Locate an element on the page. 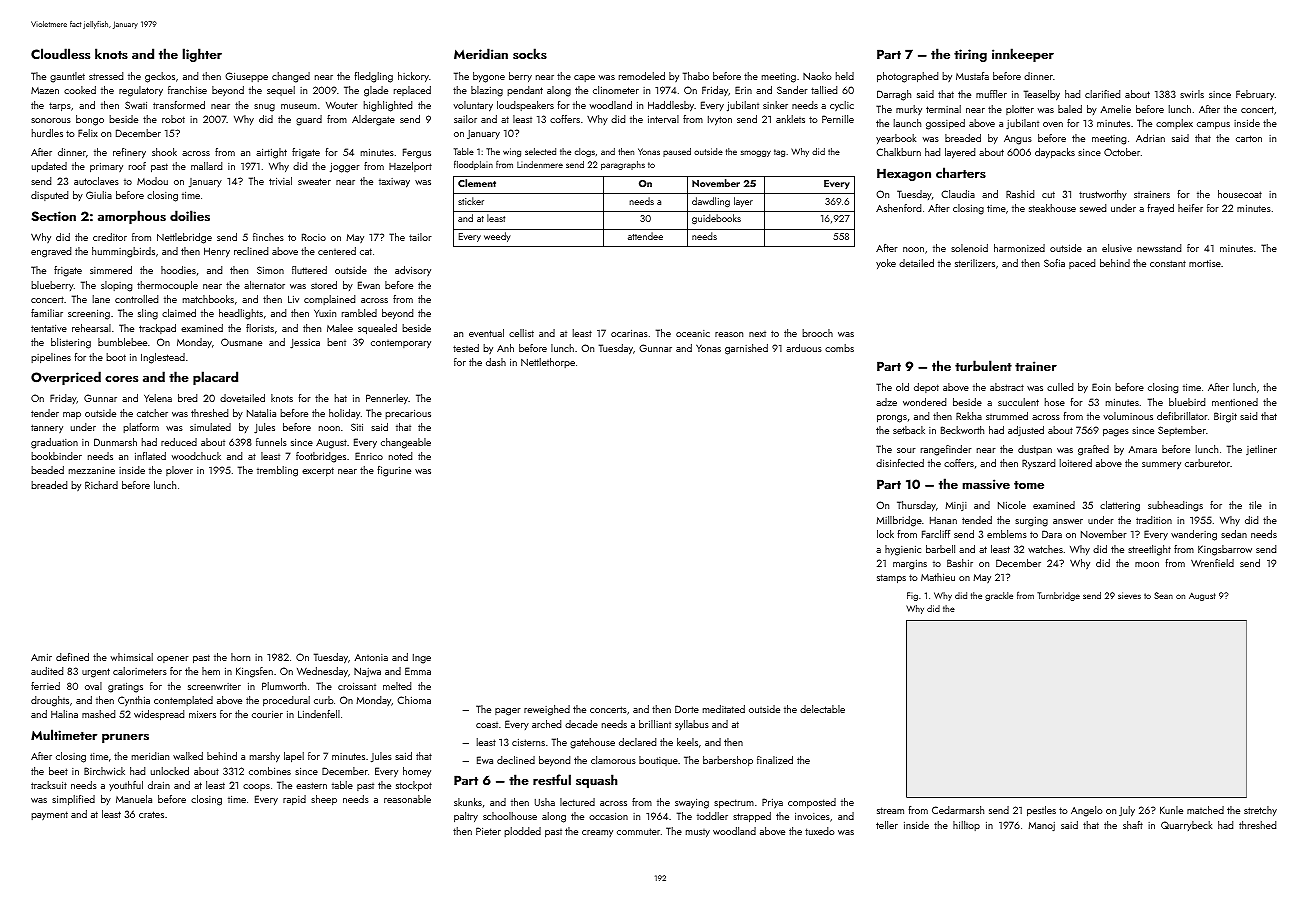  sieves is located at coordinates (1129, 595).
